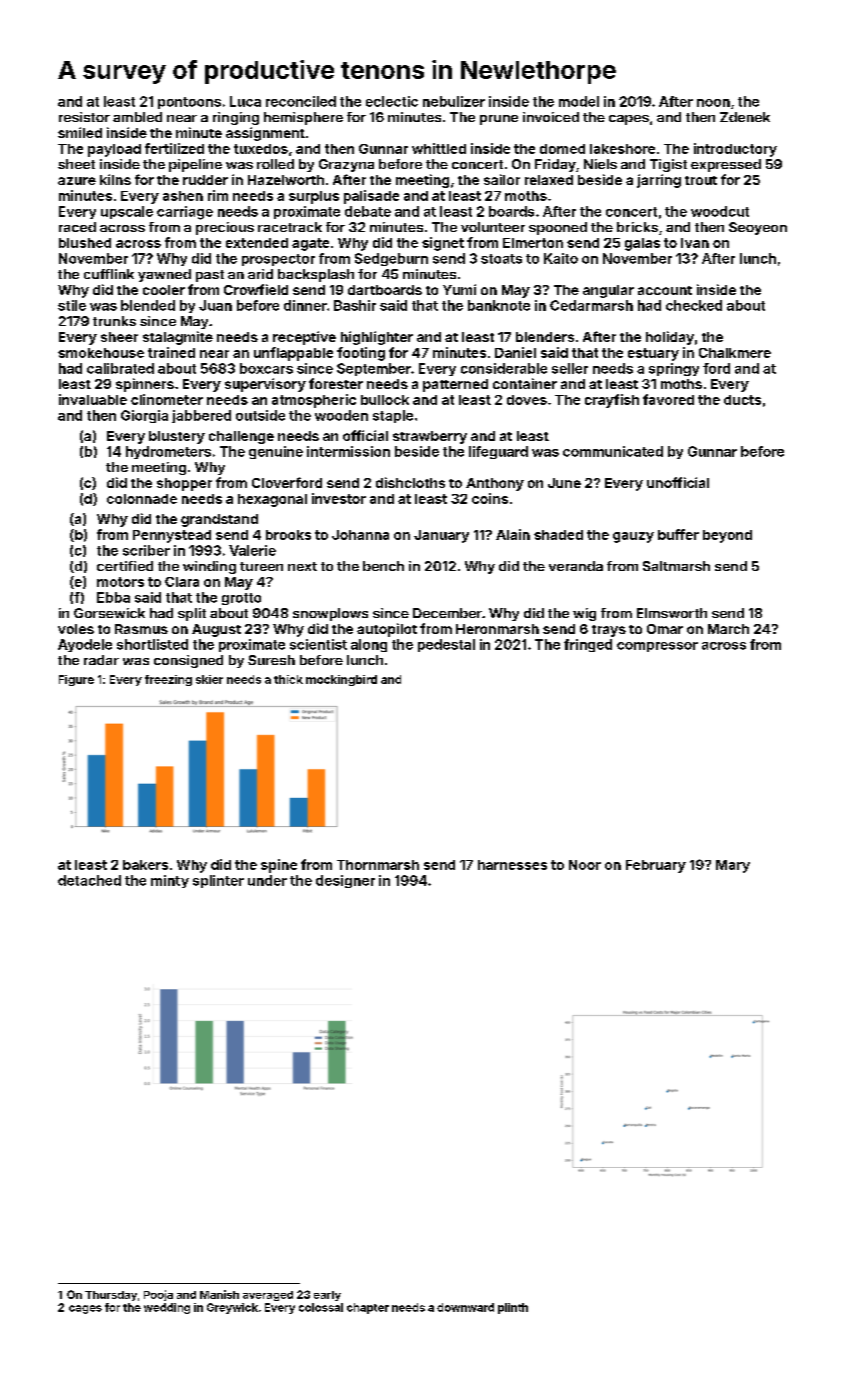  What do you see at coordinates (369, 645) in the screenshot?
I see `along` at bounding box center [369, 645].
